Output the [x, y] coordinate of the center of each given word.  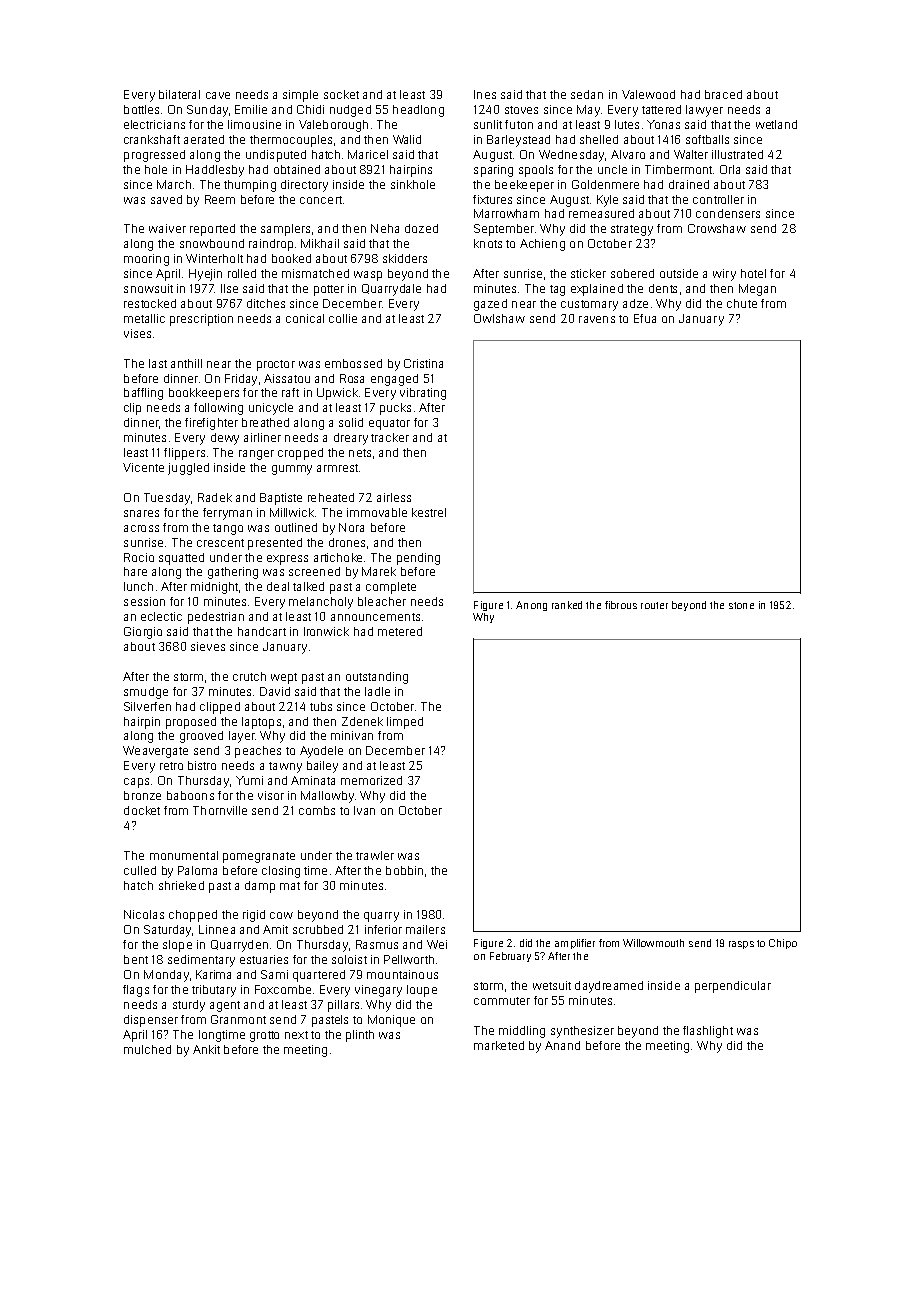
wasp [368, 276]
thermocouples [291, 141]
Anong [531, 606]
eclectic [161, 616]
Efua [645, 318]
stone [741, 605]
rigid [254, 916]
